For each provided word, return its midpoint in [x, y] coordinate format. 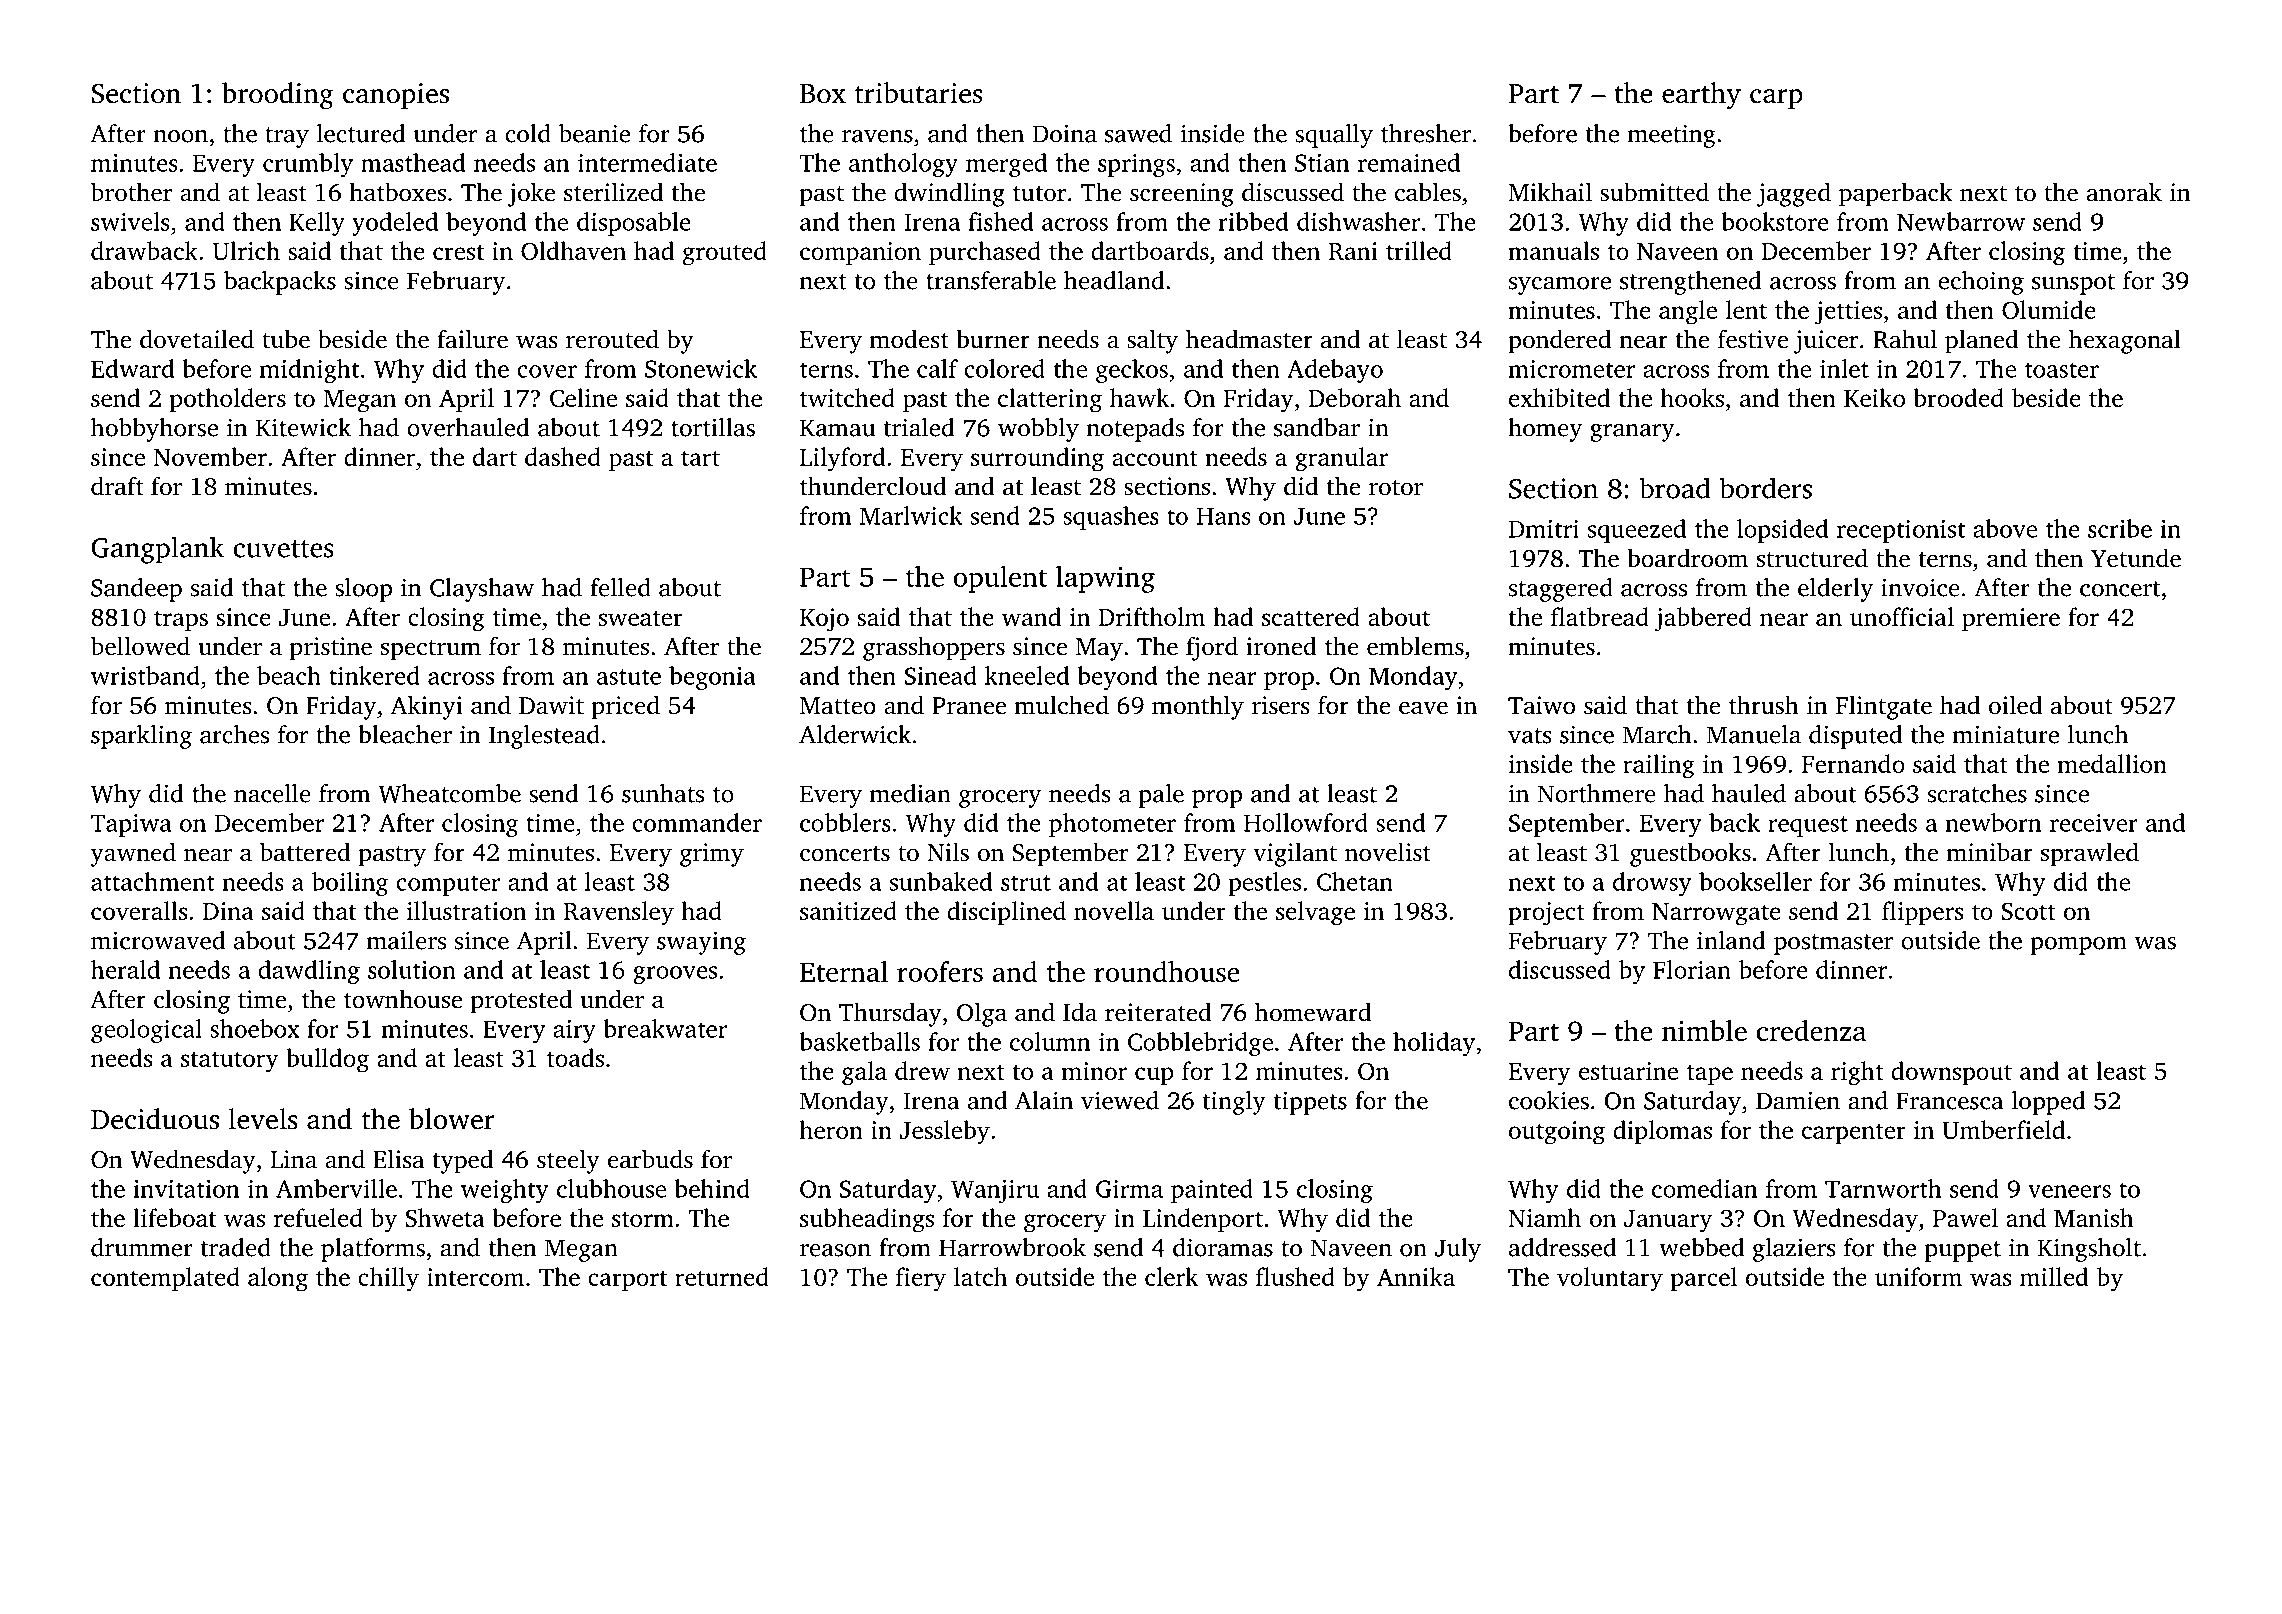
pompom [2078, 946]
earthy [1701, 96]
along [278, 1279]
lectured [361, 133]
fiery [921, 1279]
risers [1281, 705]
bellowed [140, 646]
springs [1136, 165]
